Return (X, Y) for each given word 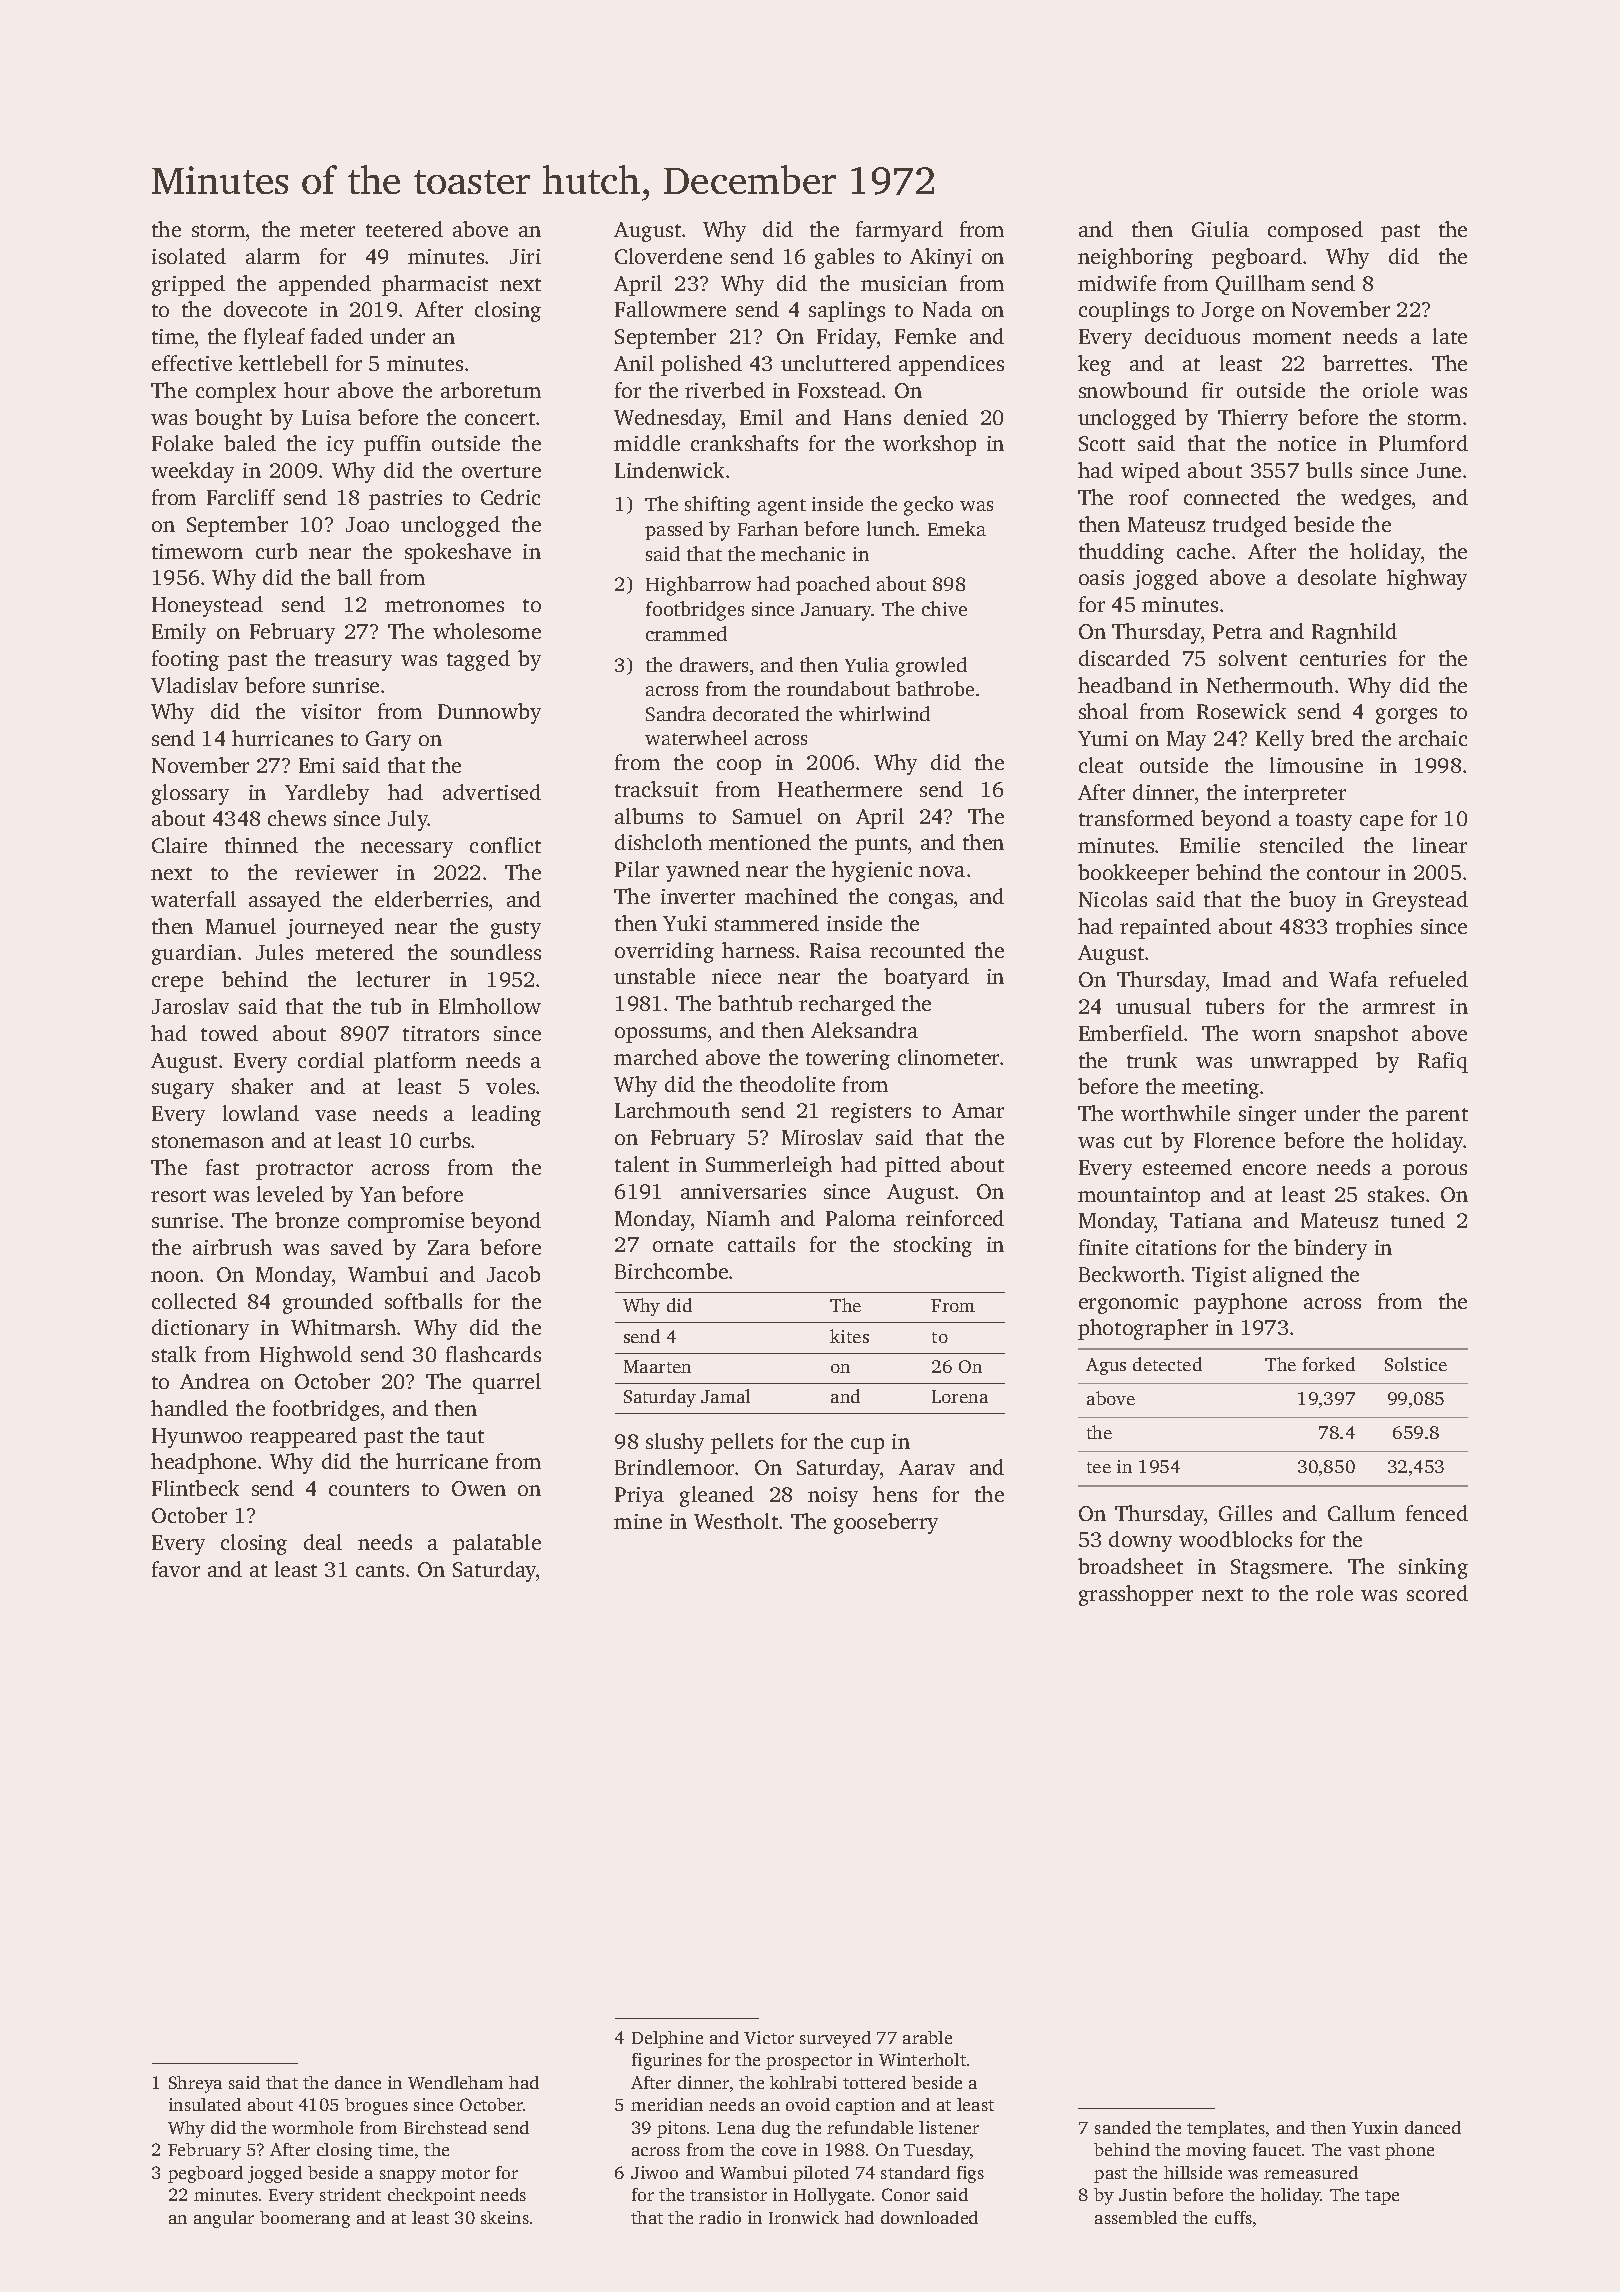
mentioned (760, 842)
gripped (188, 285)
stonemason (208, 1141)
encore (1274, 1169)
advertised (492, 792)
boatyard (926, 978)
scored (1437, 1593)
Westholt (736, 1521)
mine (638, 1521)
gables (844, 258)
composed (1315, 231)
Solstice (1416, 1364)
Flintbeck (195, 1488)
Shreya (195, 2084)
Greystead (1420, 901)
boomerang (305, 2219)
